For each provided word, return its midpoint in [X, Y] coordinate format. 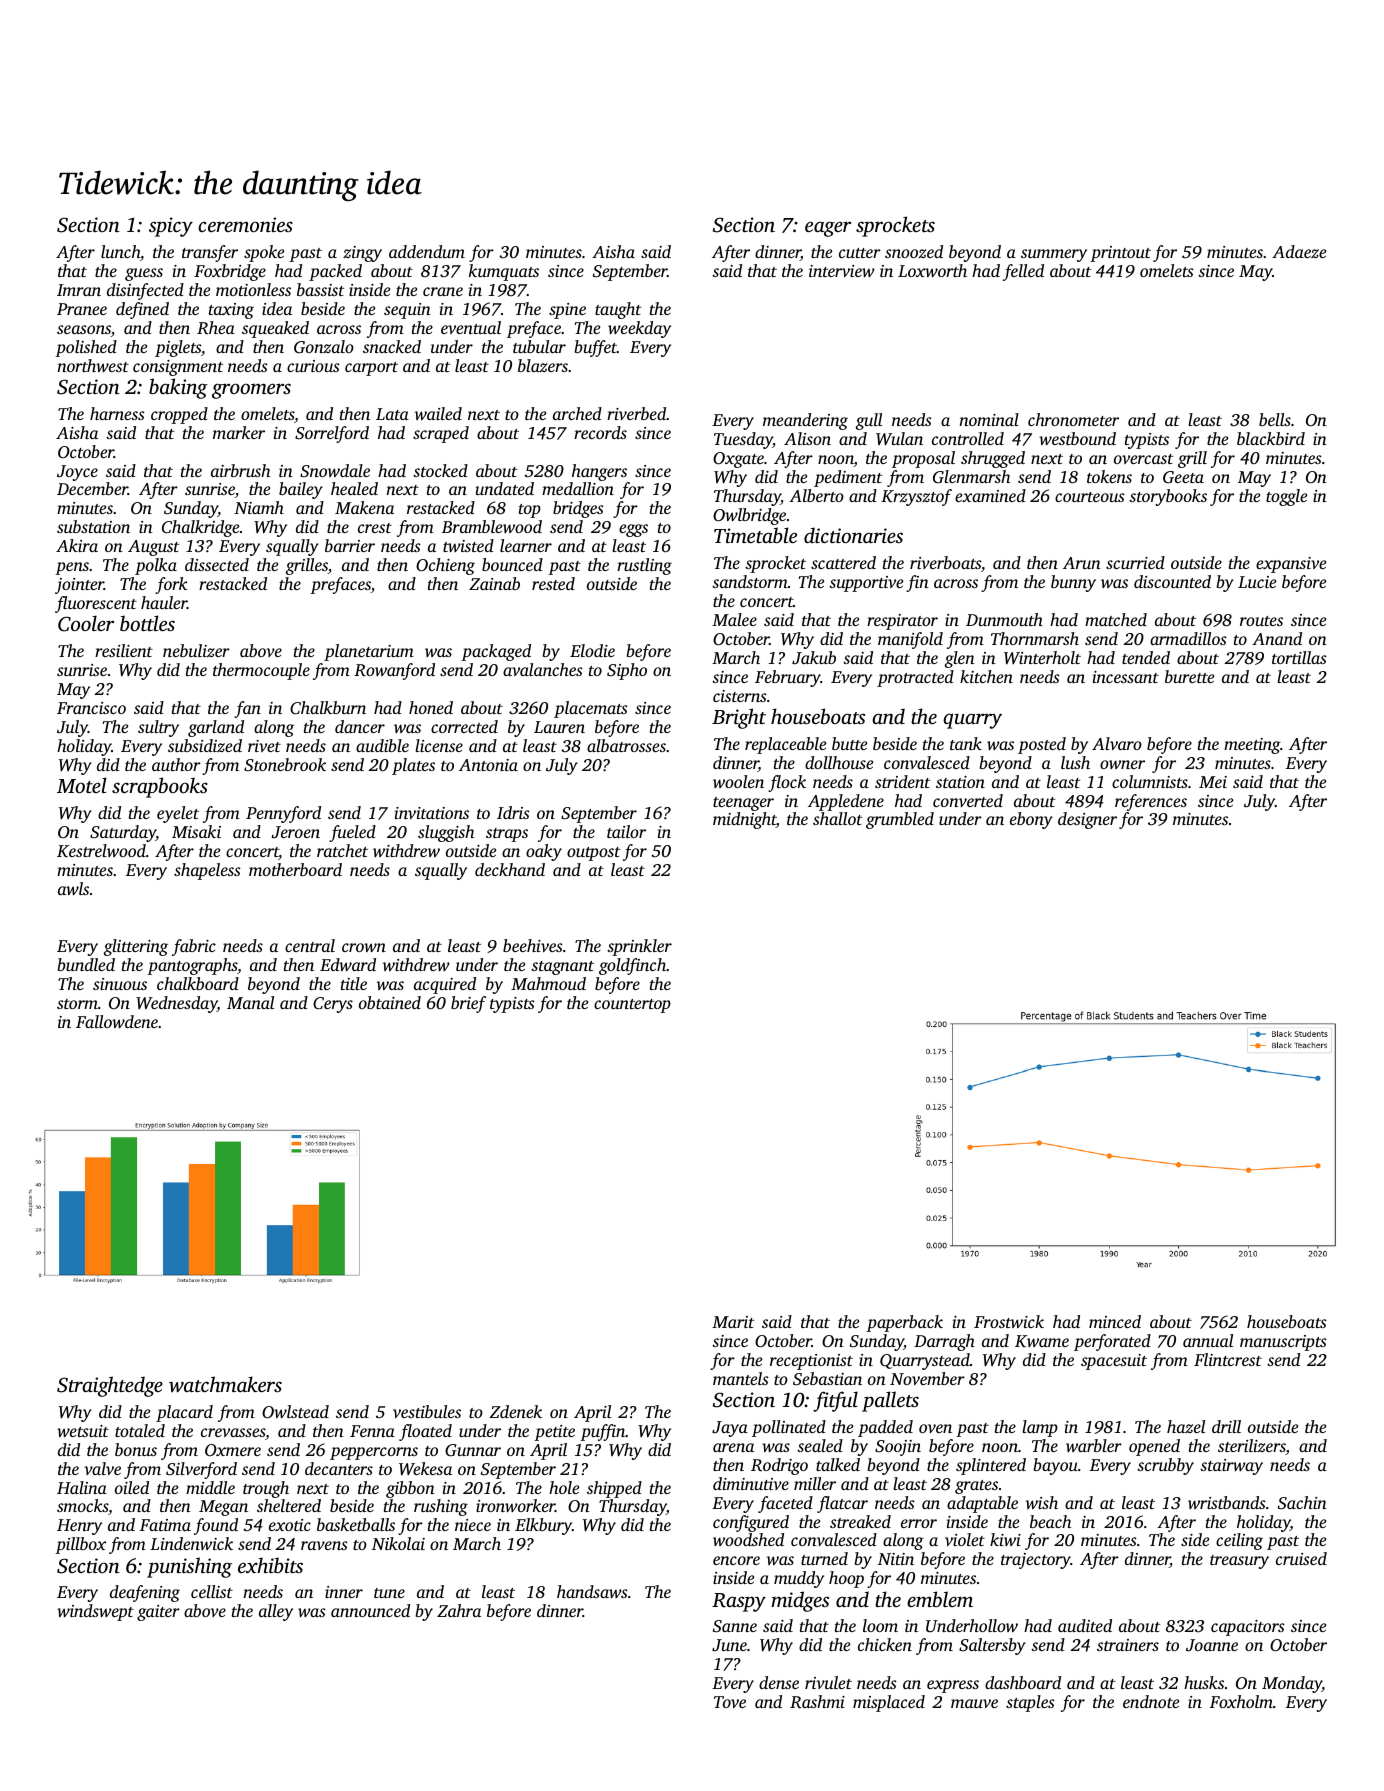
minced [1115, 1321]
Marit [733, 1322]
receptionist [811, 1362]
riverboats [945, 562]
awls [73, 888]
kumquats [504, 272]
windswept [95, 1612]
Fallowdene [117, 1021]
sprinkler [639, 947]
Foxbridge [230, 272]
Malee [734, 619]
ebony [1031, 820]
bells [1275, 419]
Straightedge [110, 1386]
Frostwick [1009, 1321]
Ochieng [445, 566]
